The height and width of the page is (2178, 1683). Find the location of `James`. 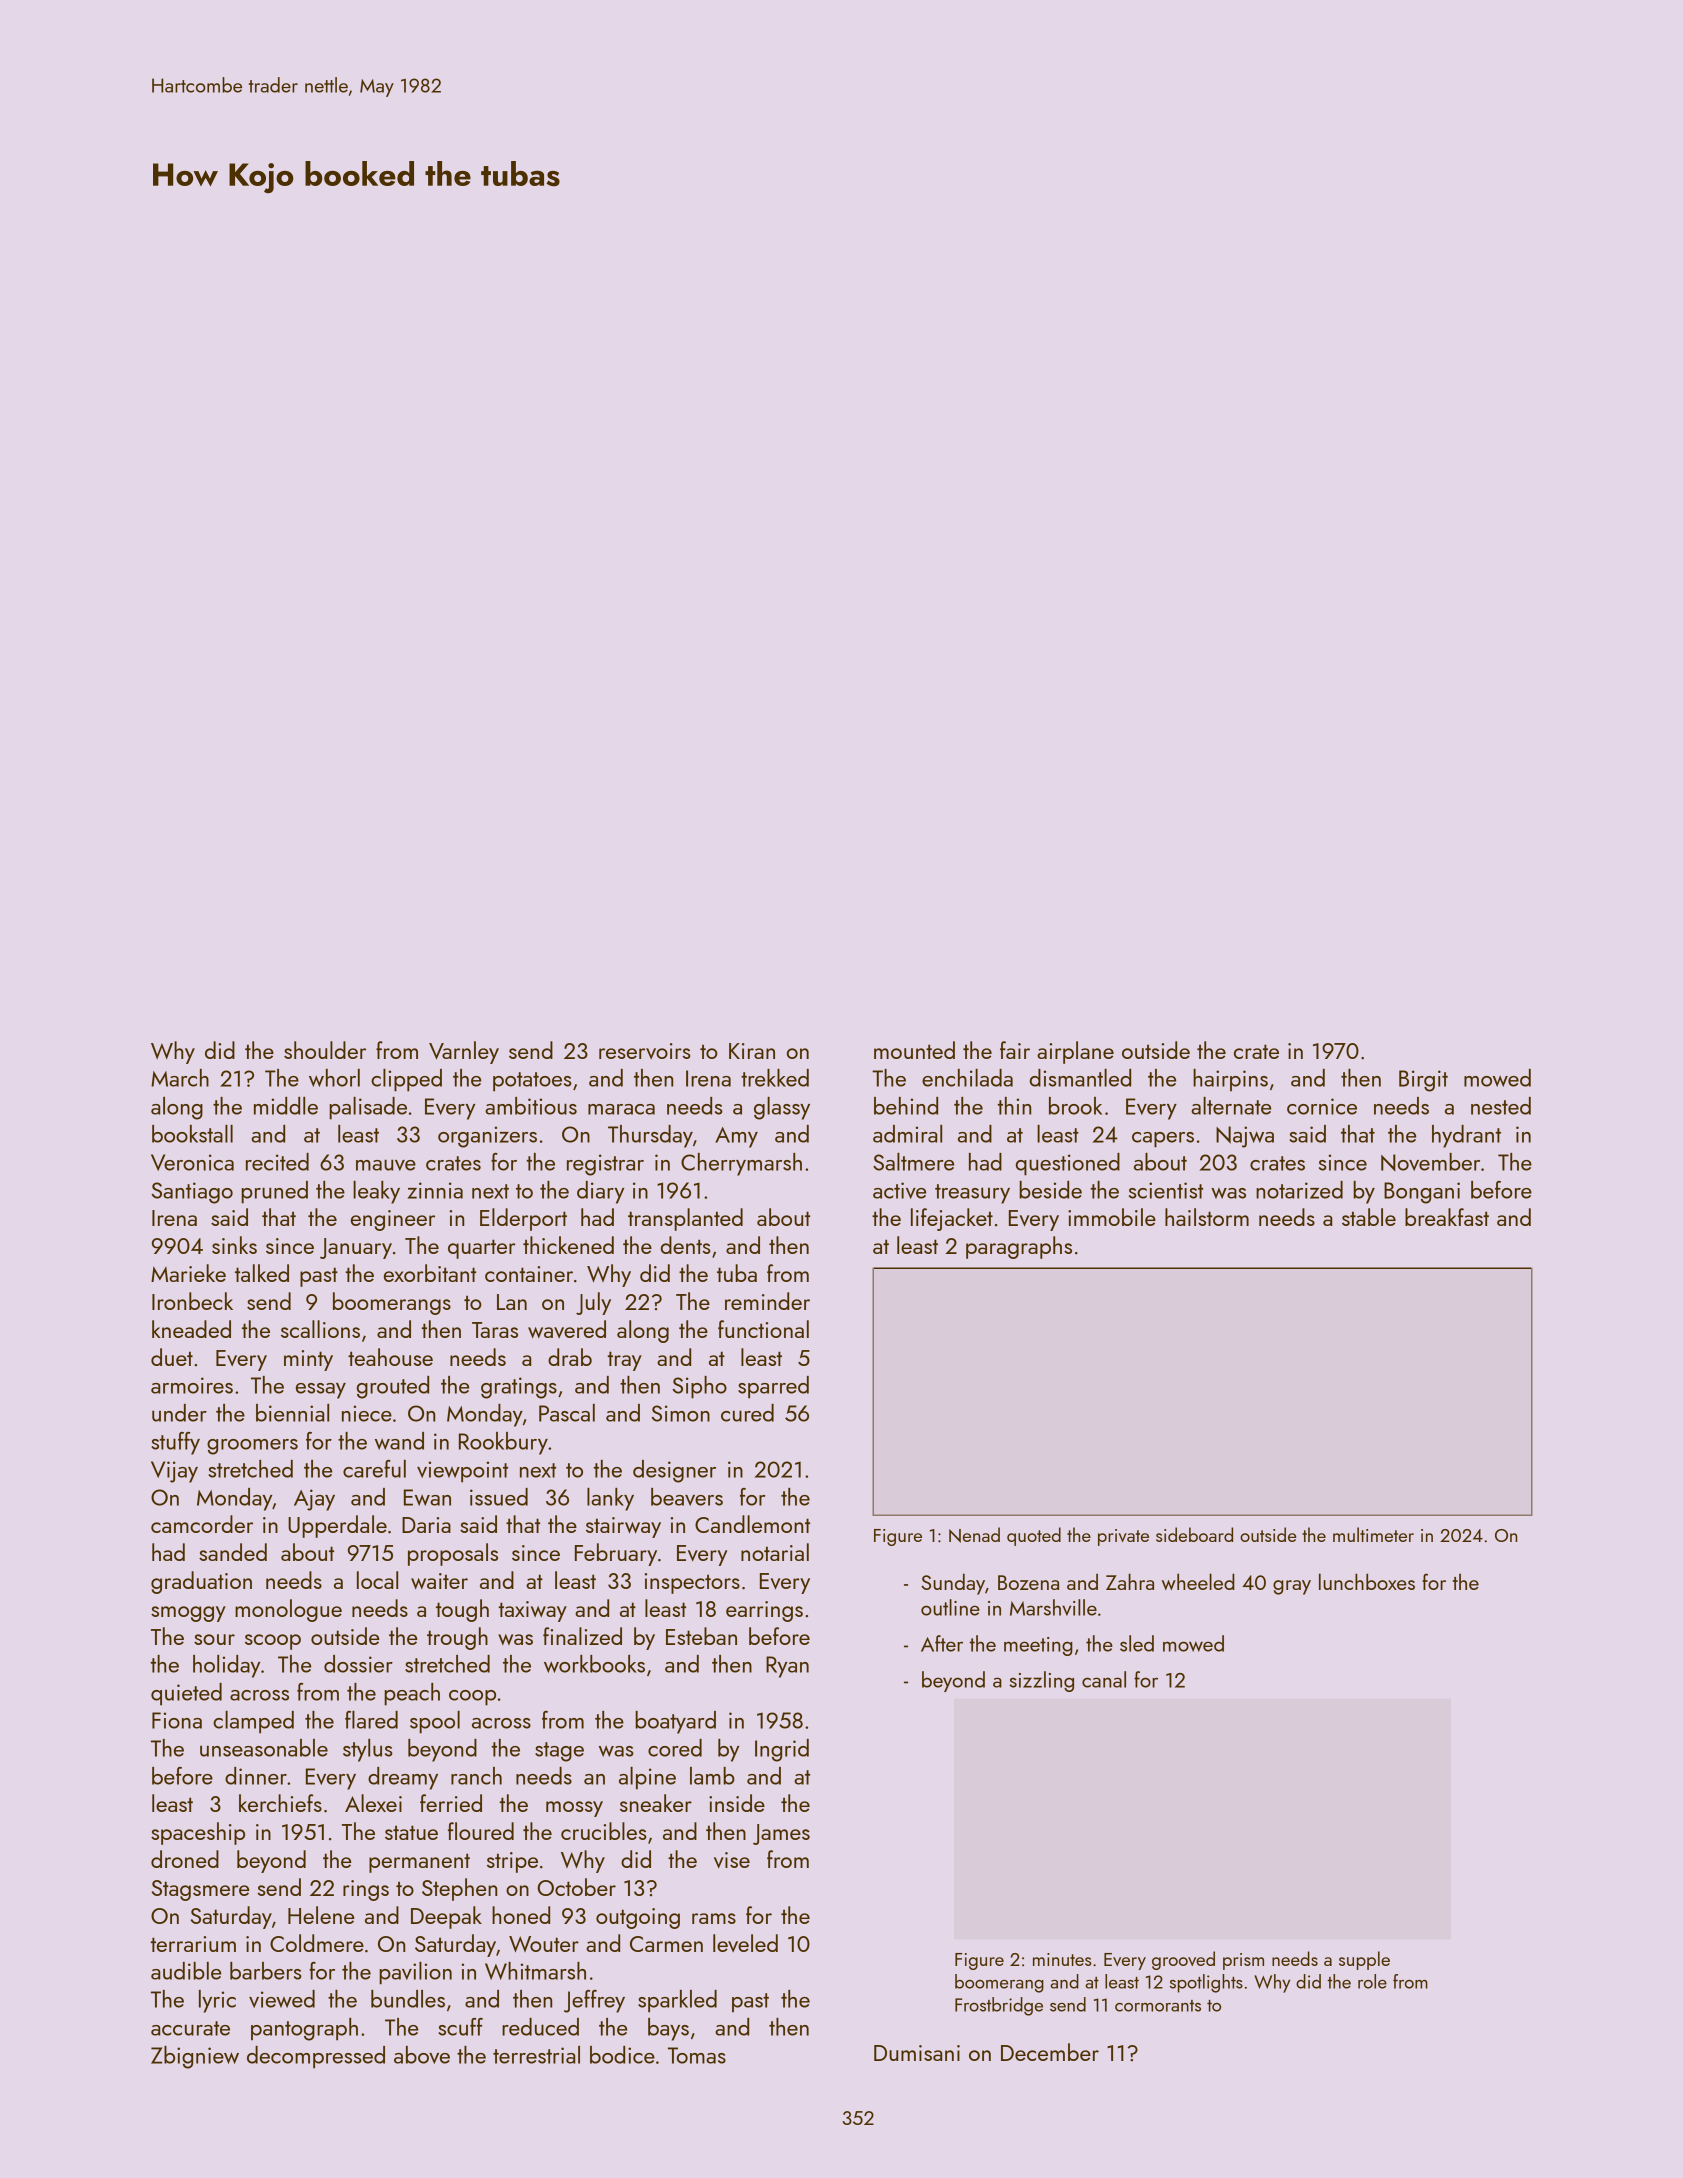

James is located at coordinates (781, 1834).
